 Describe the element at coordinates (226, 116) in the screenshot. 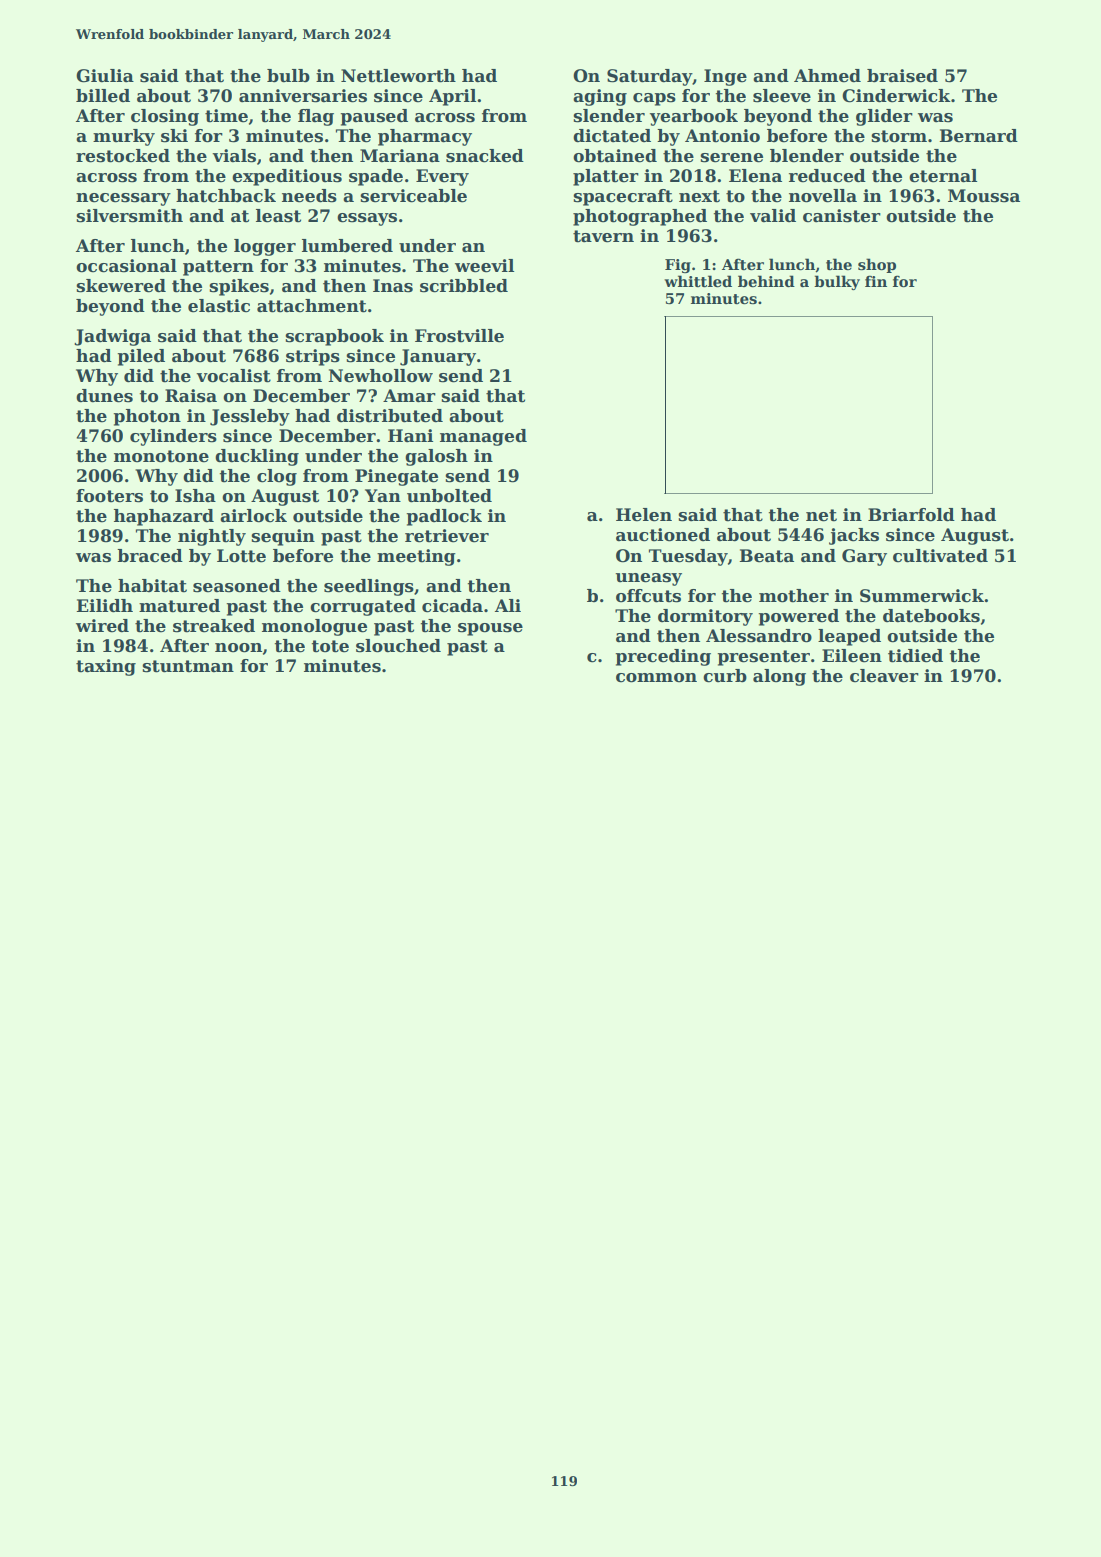

I see `time` at that location.
